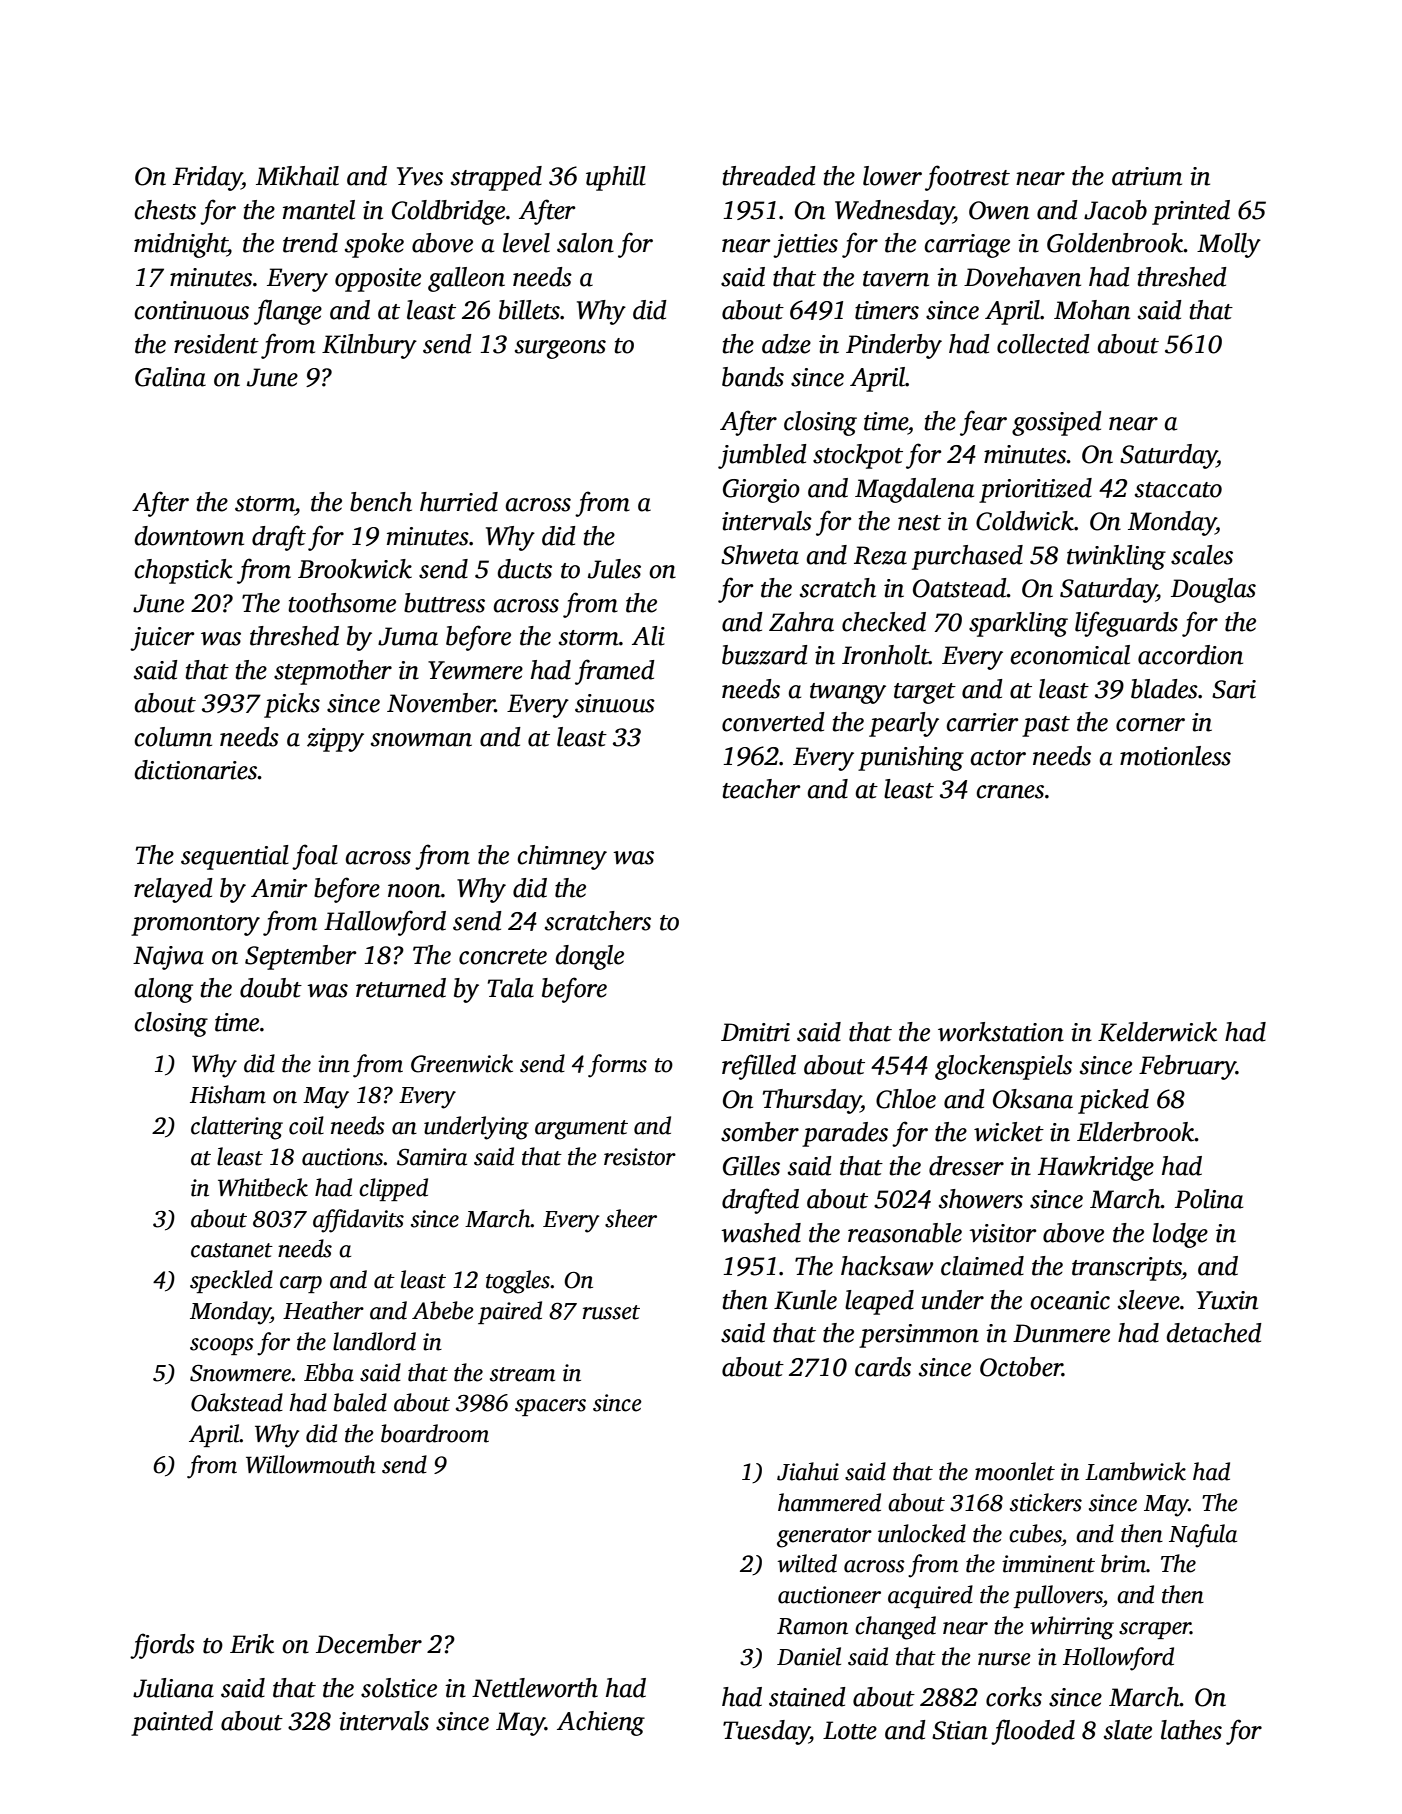 The width and height of the screenshot is (1402, 1814). Describe the element at coordinates (766, 1732) in the screenshot. I see `Tuesday` at that location.
